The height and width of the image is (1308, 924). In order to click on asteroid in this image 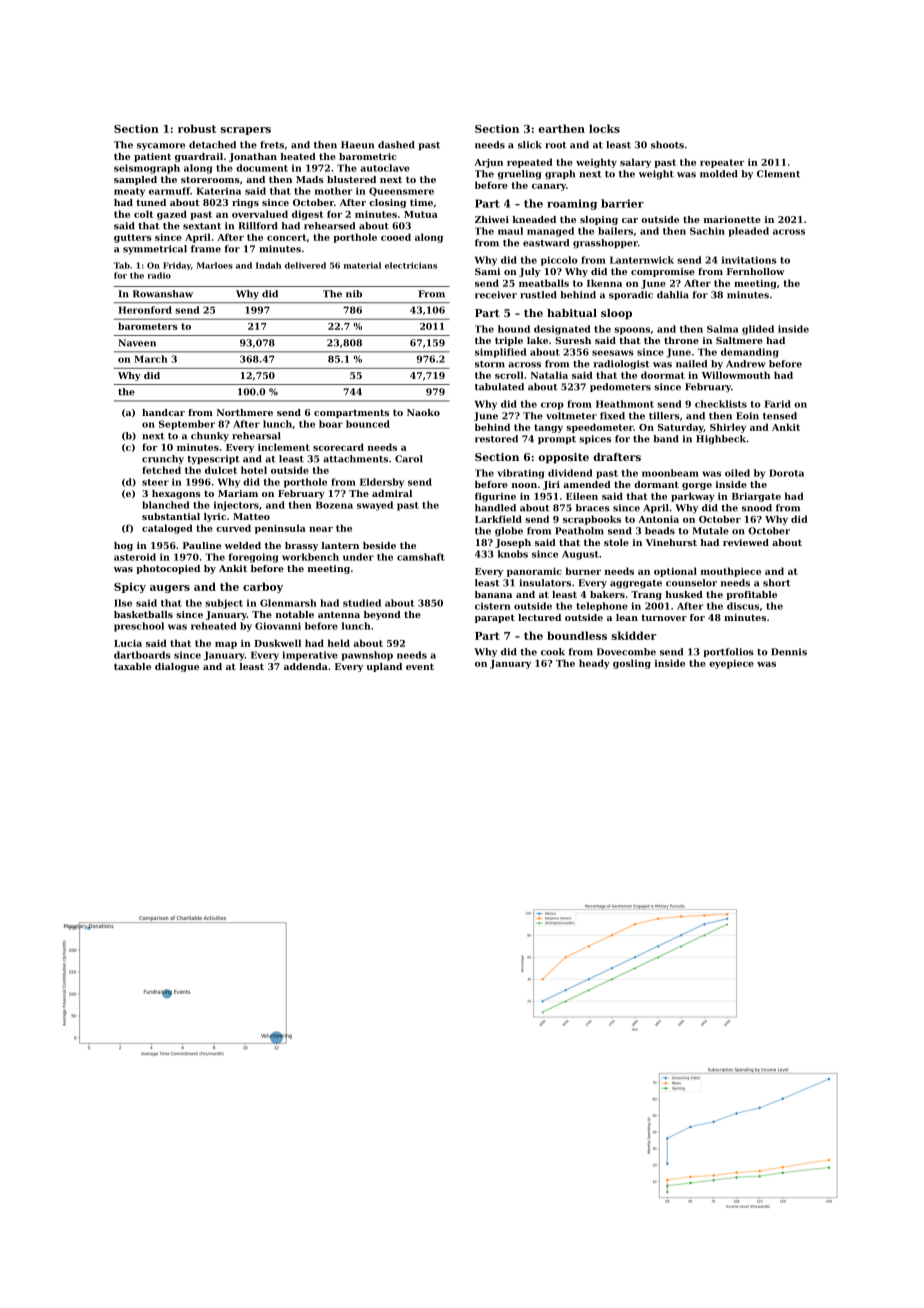, I will do `click(135, 557)`.
